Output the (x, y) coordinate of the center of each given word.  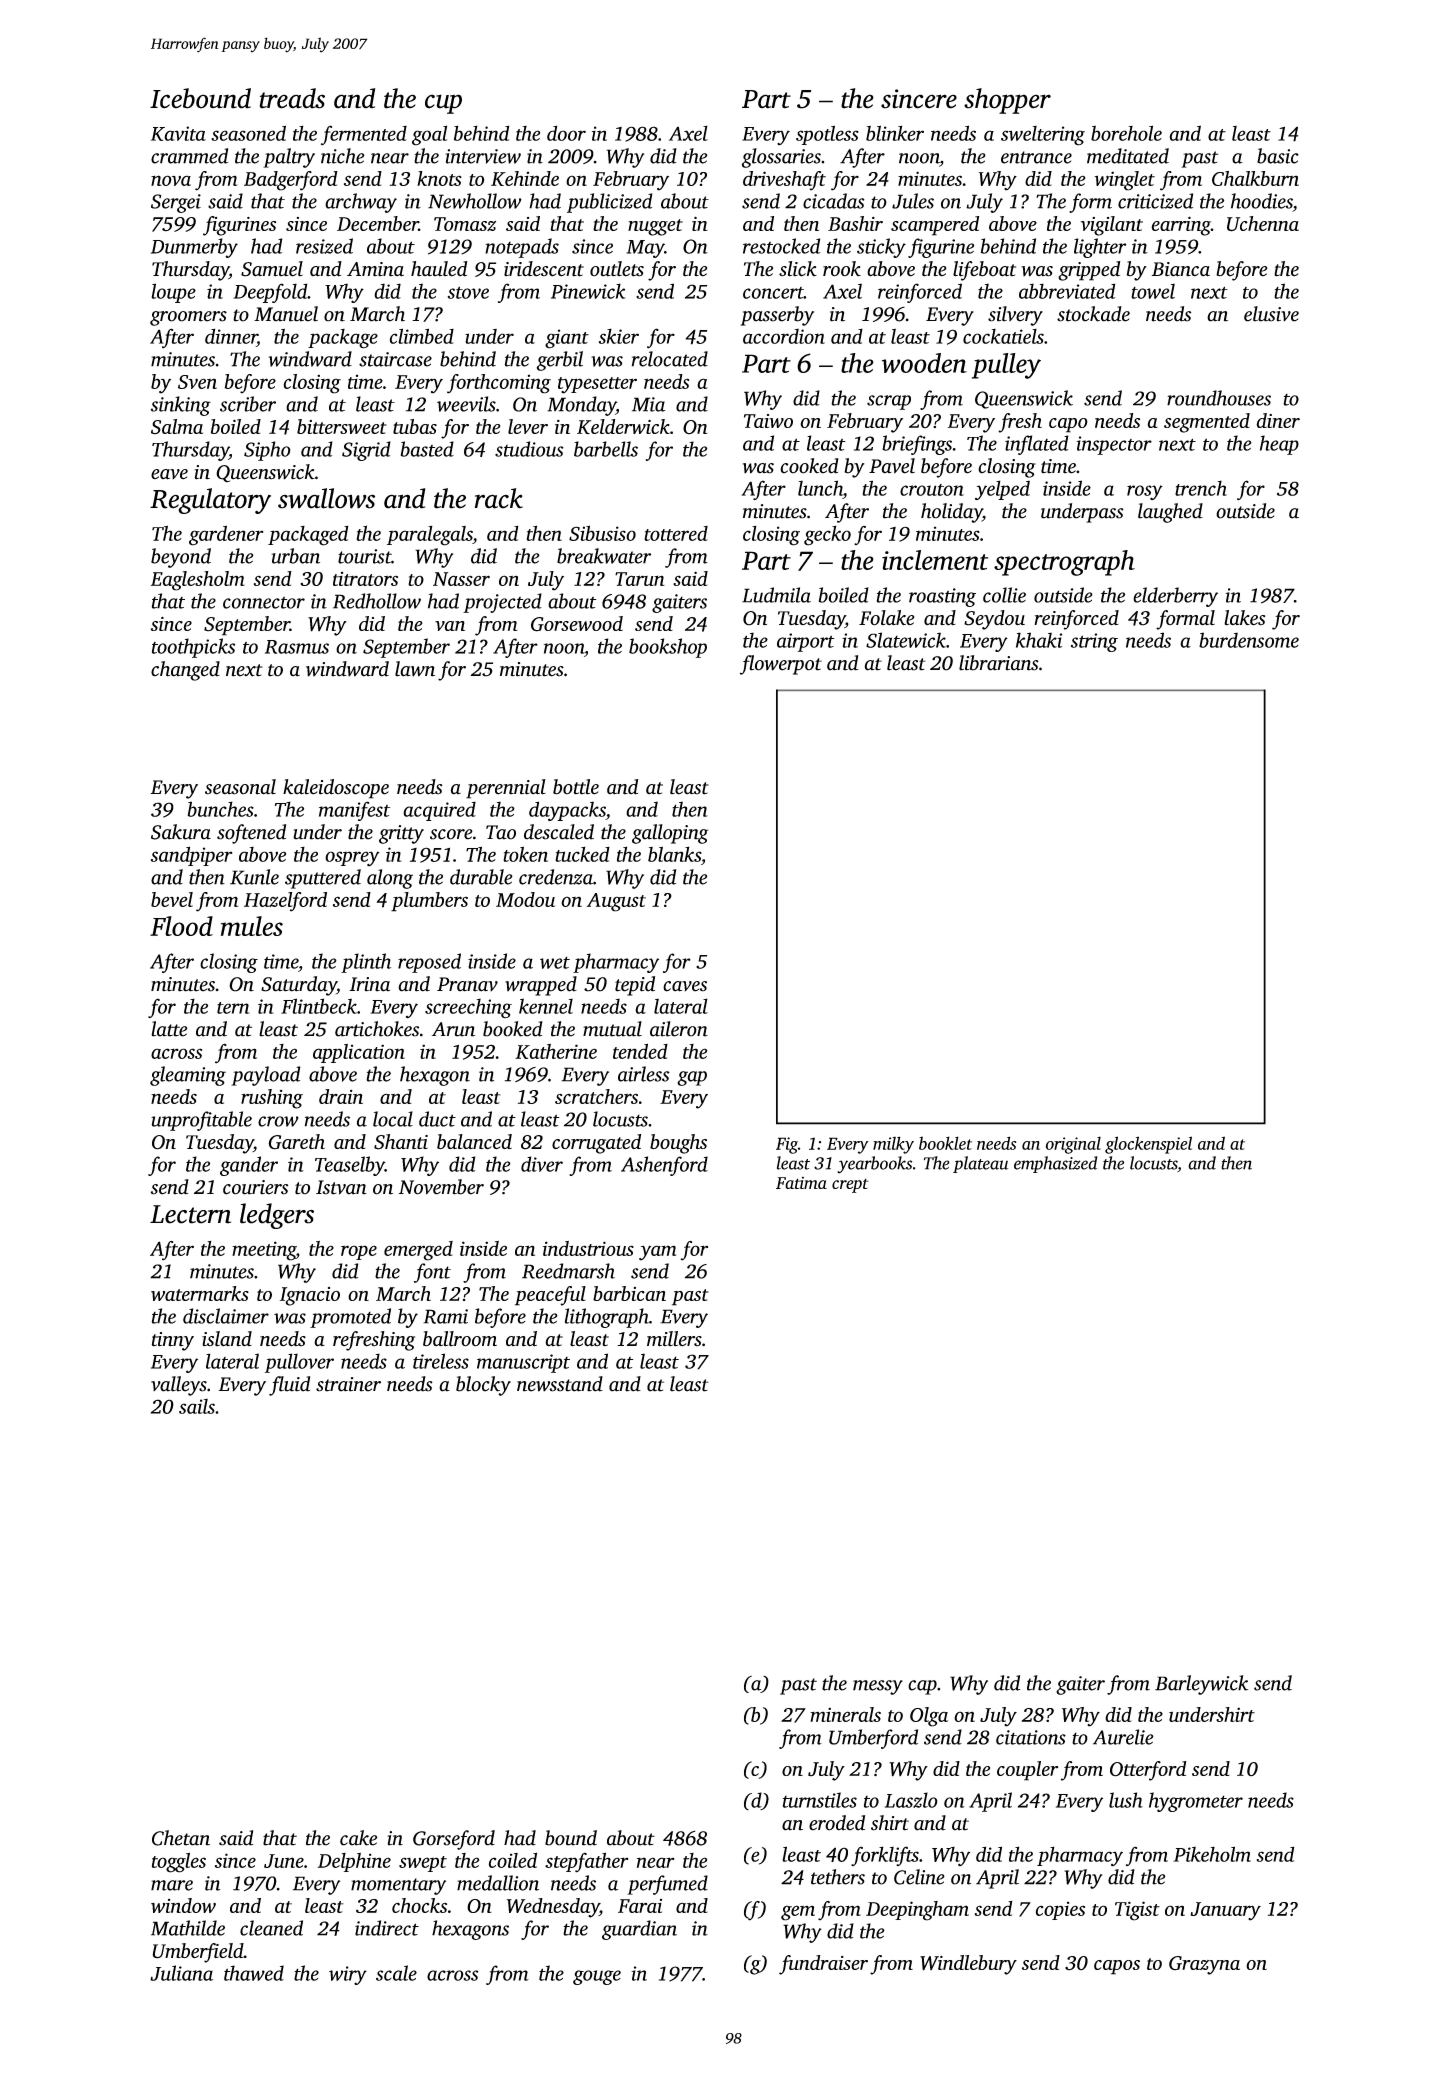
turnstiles (820, 1800)
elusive (1271, 314)
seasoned (248, 133)
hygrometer (1196, 1802)
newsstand (560, 1384)
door (566, 133)
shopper (1007, 101)
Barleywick (1201, 1685)
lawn (415, 669)
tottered (676, 533)
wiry (348, 1975)
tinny (173, 1341)
